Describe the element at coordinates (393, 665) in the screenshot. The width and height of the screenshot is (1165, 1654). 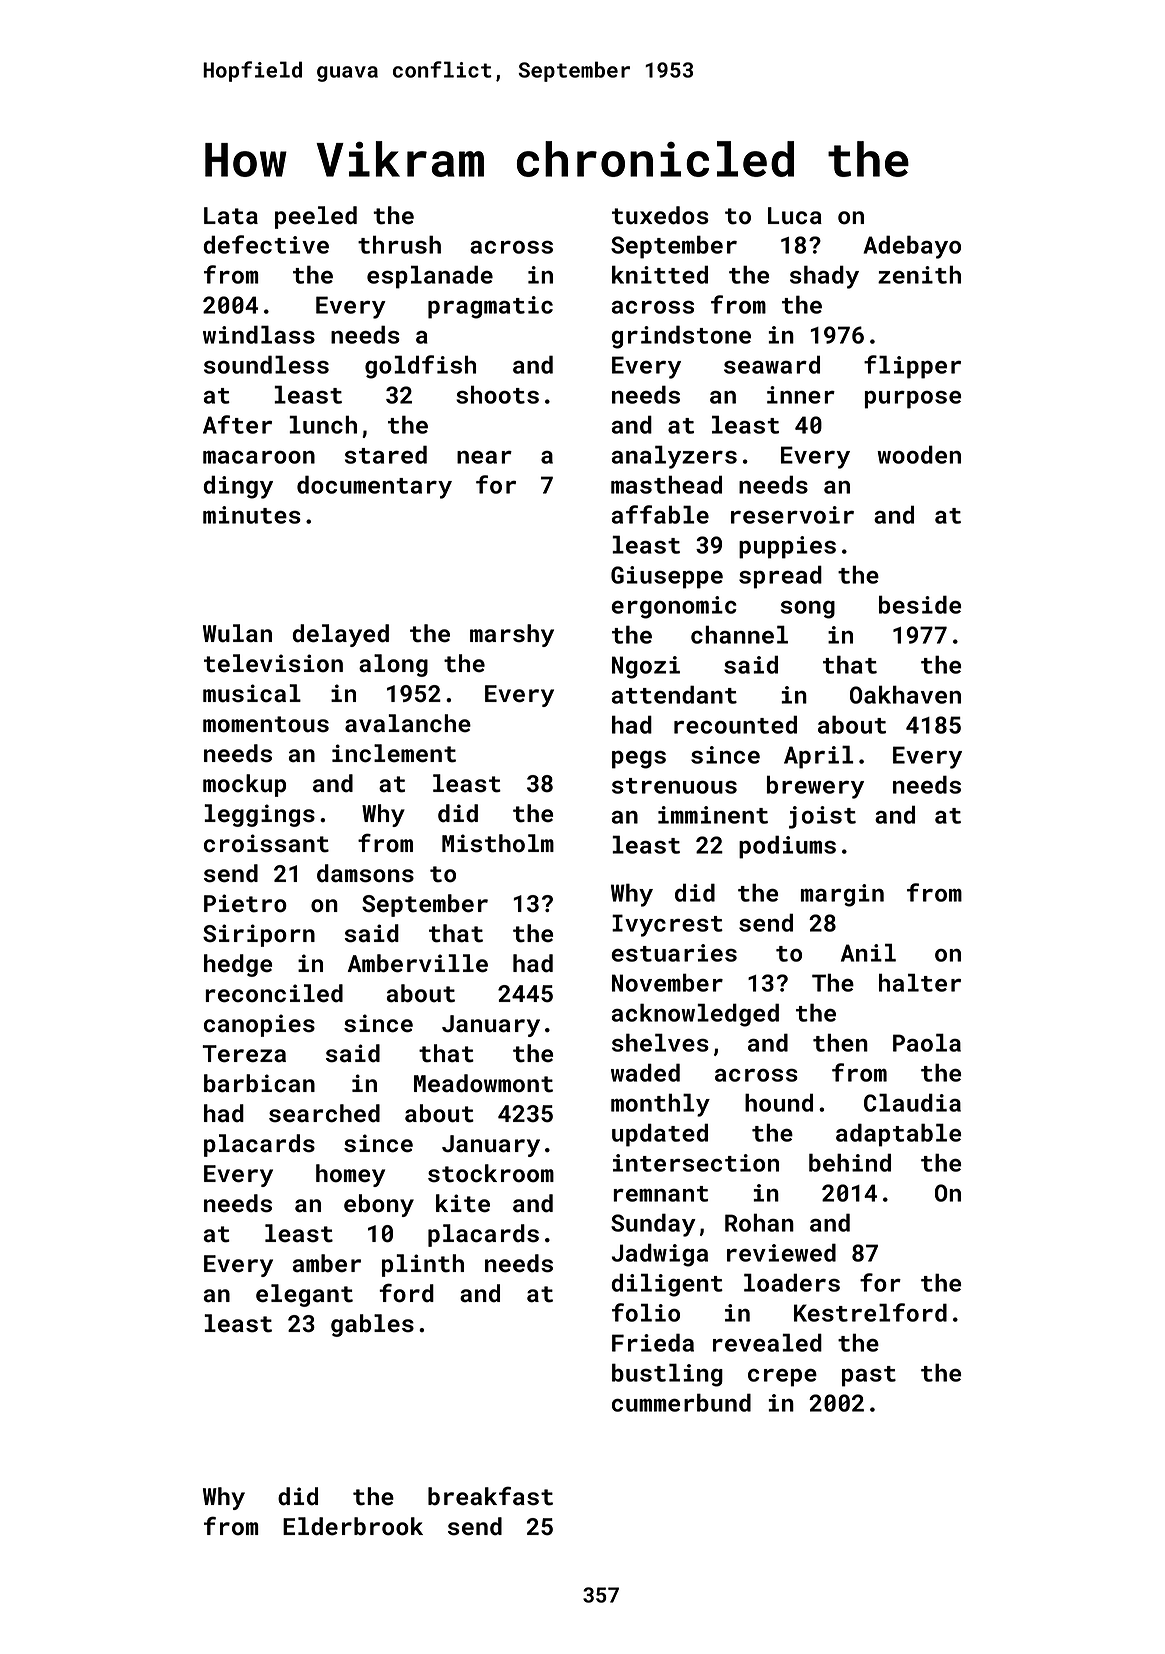
I see `along` at that location.
